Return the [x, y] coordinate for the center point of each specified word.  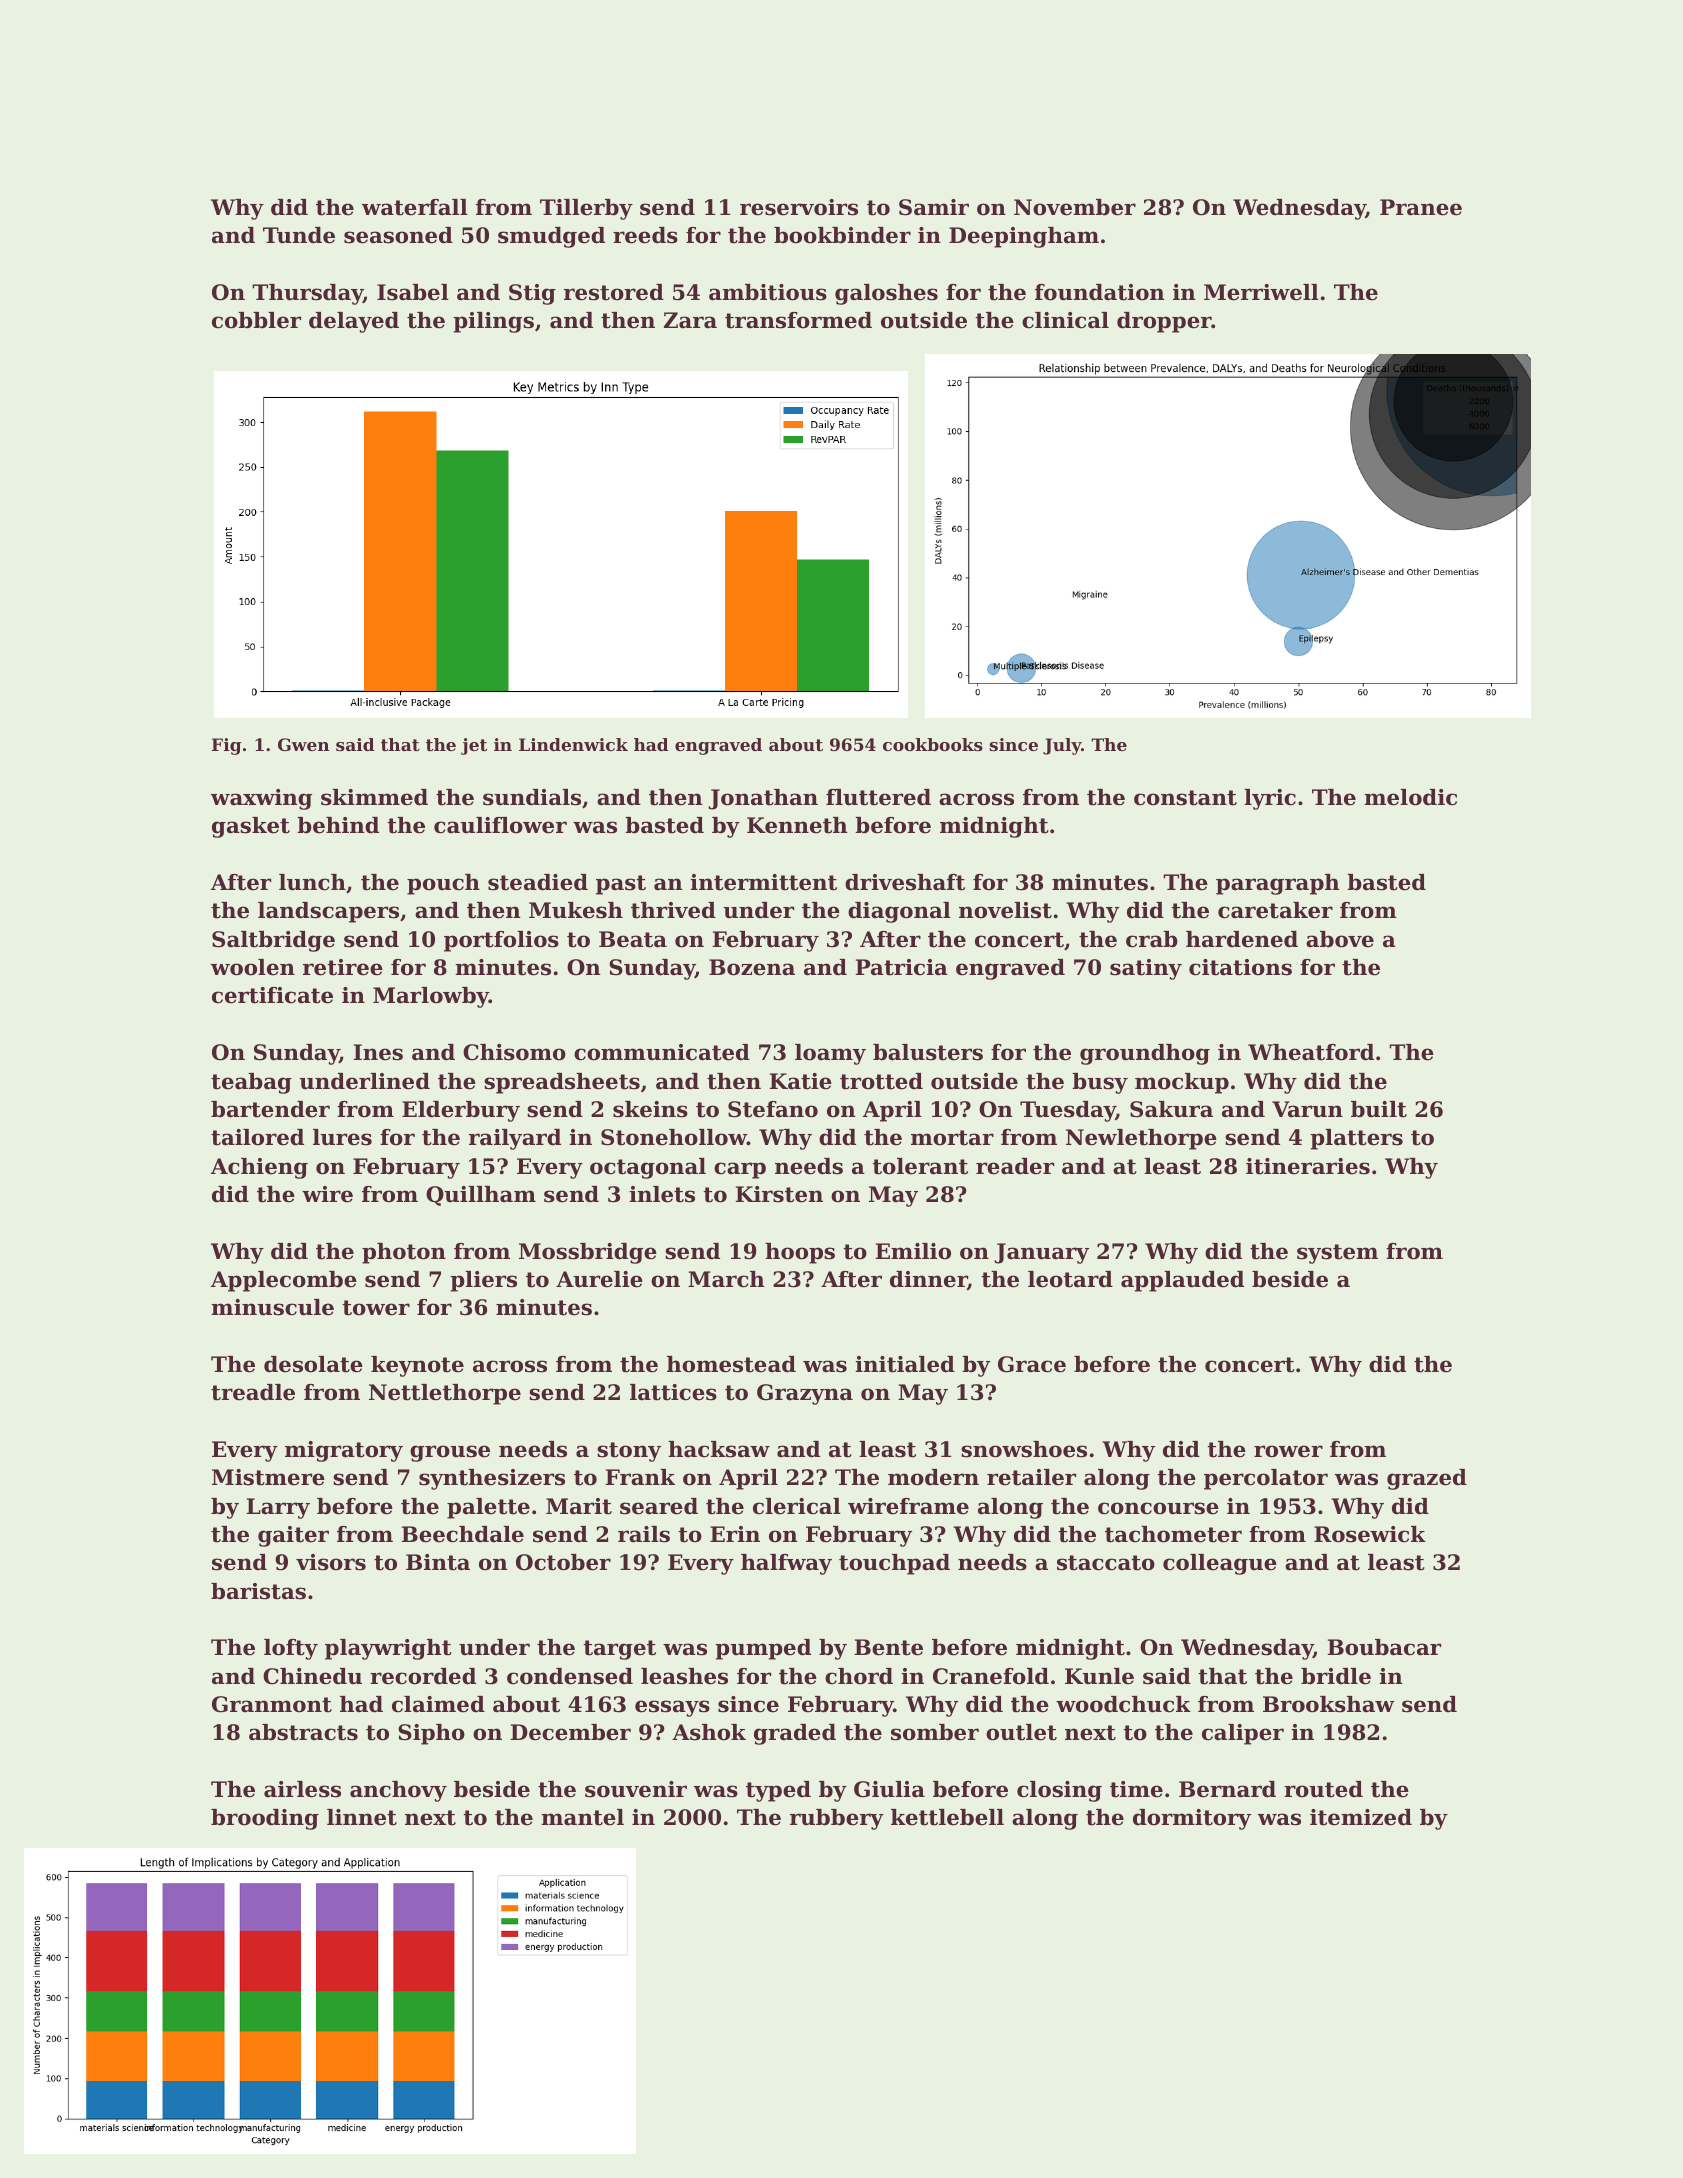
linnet [362, 1817]
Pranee [1421, 207]
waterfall [415, 207]
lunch [312, 882]
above [1340, 939]
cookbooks [933, 744]
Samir [934, 207]
